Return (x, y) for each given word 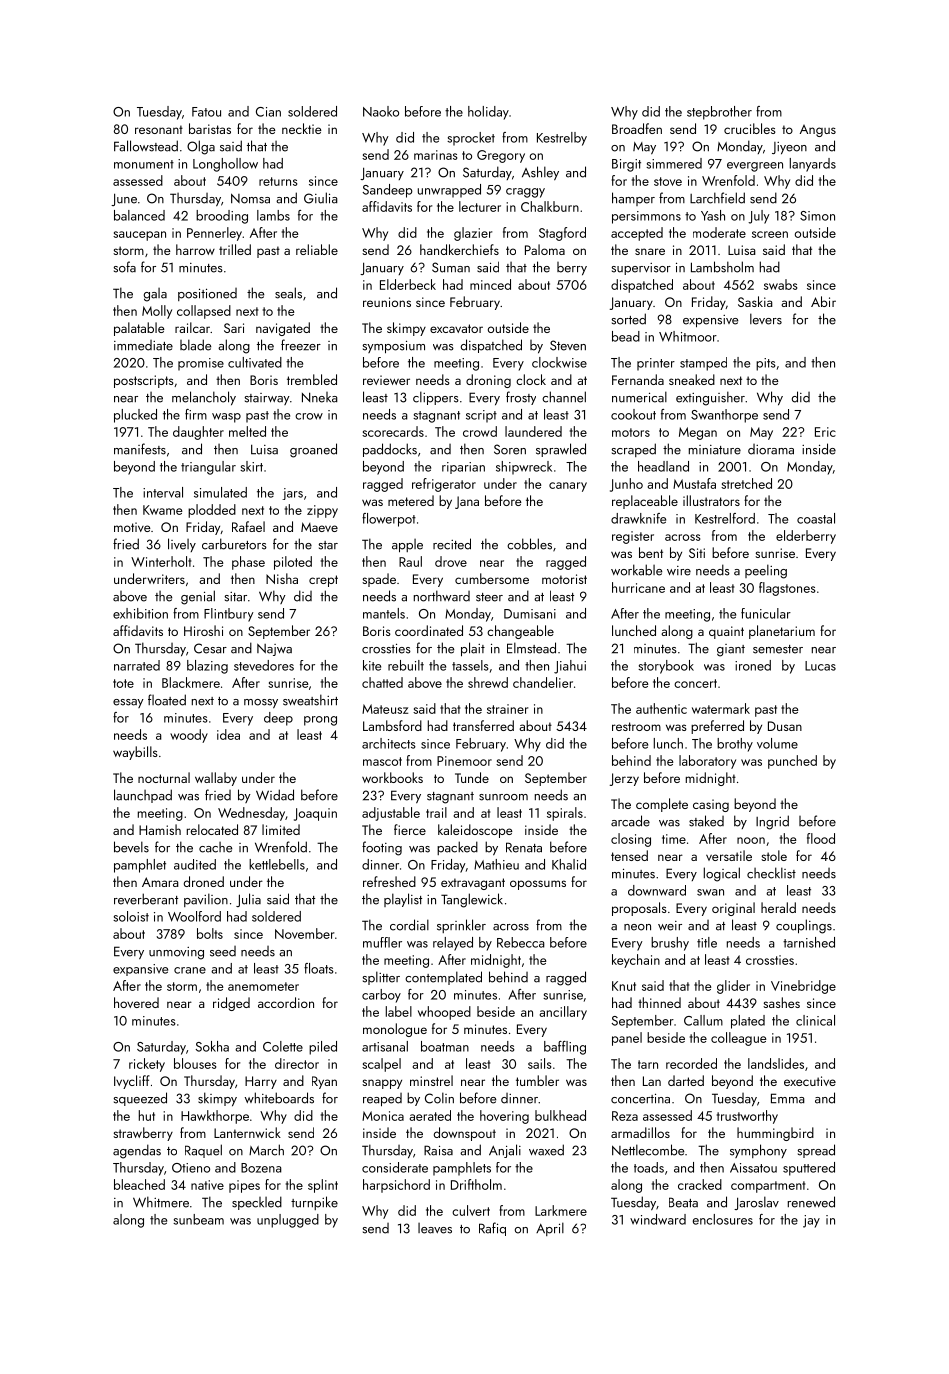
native (207, 1185)
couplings (804, 926)
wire (679, 571)
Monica (383, 1116)
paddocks (390, 450)
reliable (317, 249)
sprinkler (461, 926)
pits (766, 364)
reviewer (386, 380)
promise (201, 364)
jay (811, 1221)
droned (204, 881)
